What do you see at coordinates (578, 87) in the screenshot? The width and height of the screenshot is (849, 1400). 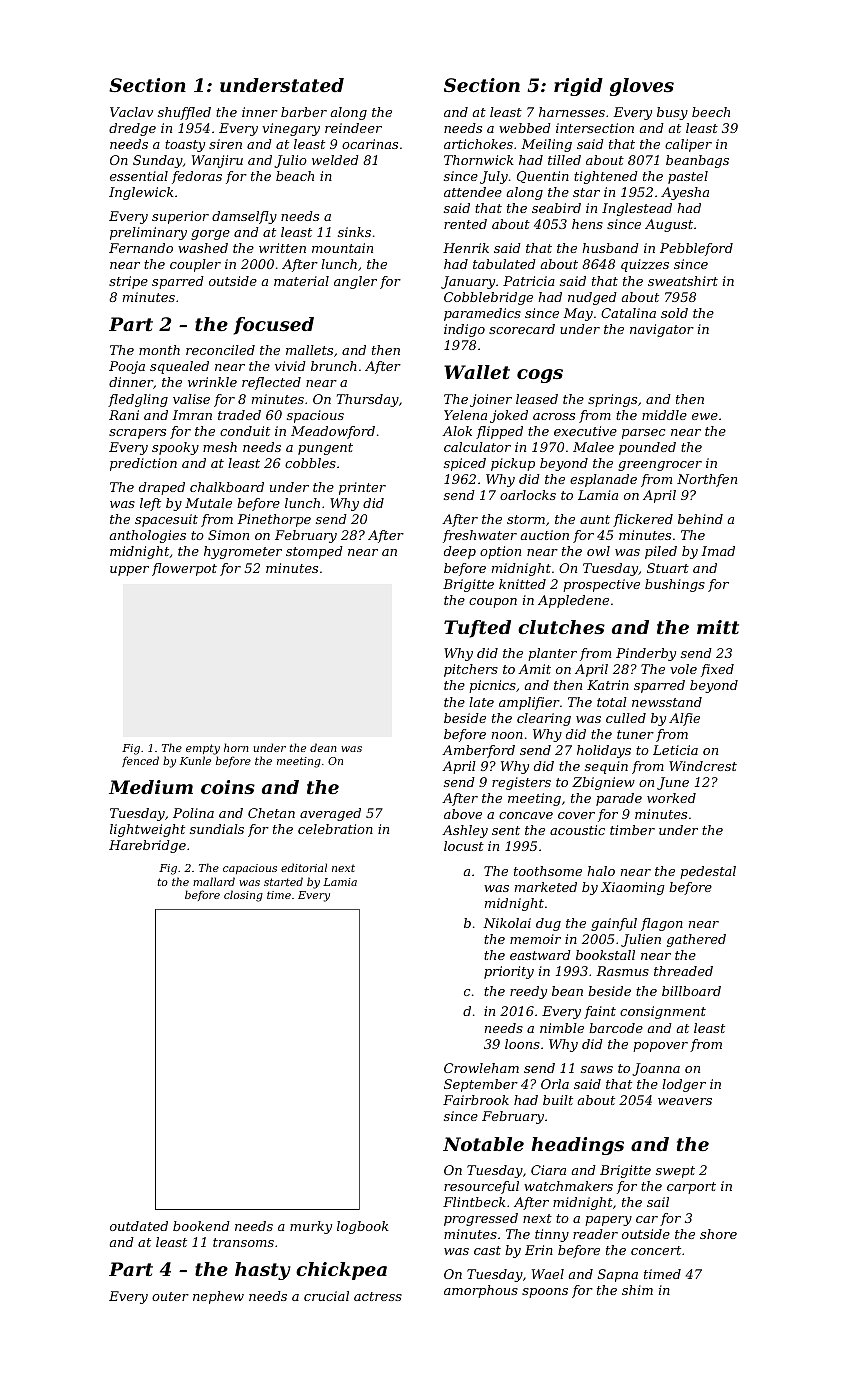 I see `rigid` at bounding box center [578, 87].
